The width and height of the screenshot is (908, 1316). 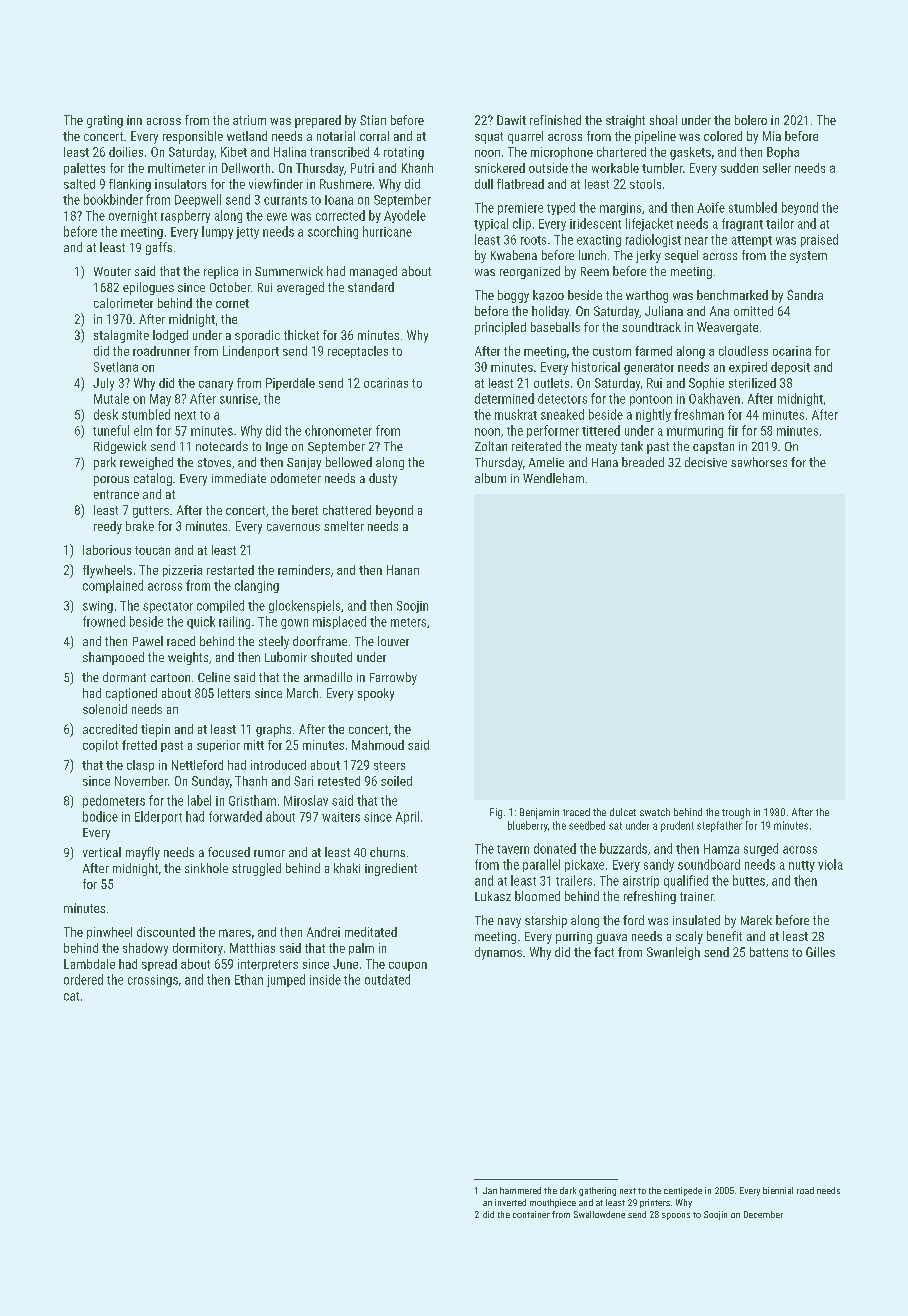 I want to click on seller, so click(x=777, y=168).
